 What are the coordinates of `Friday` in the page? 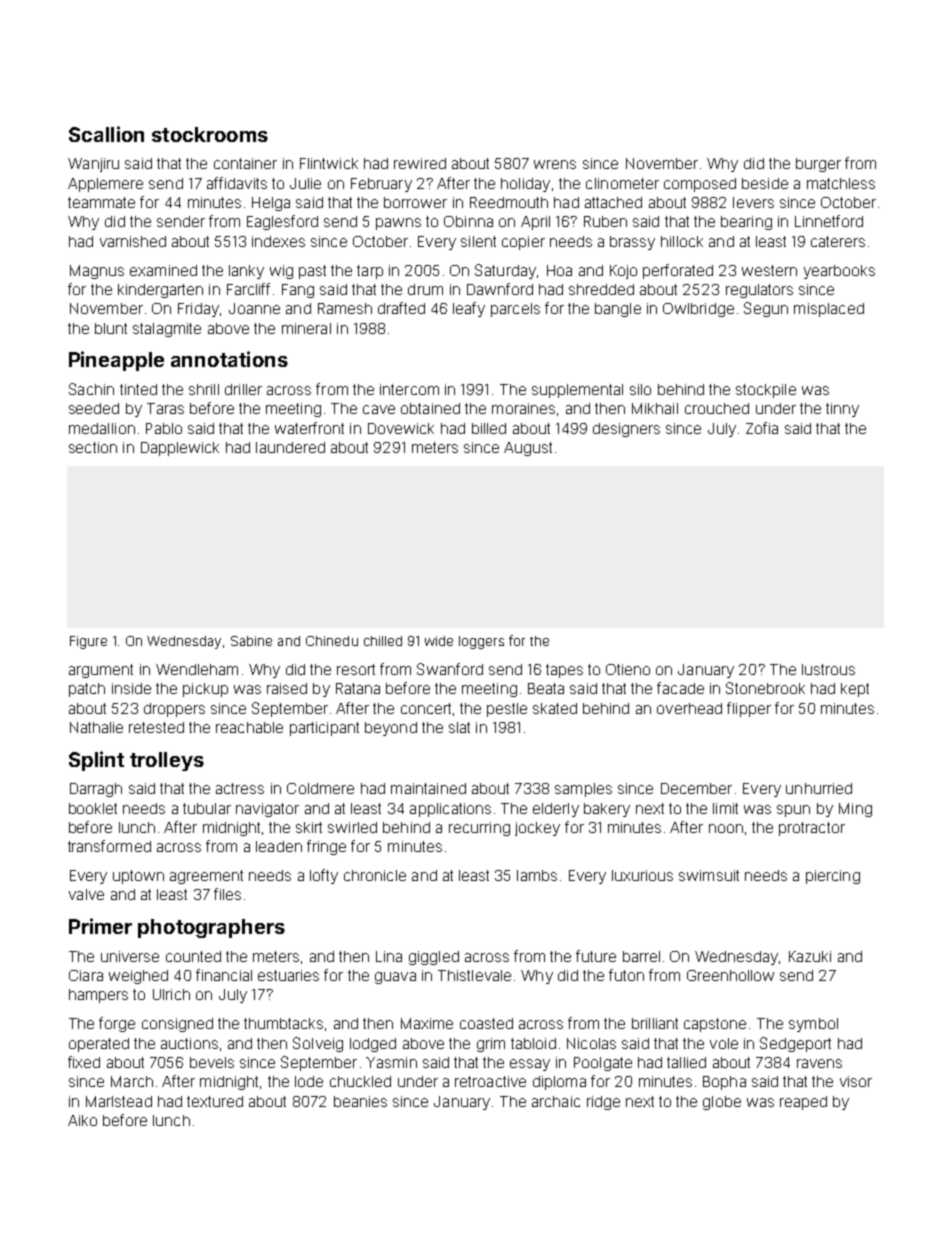 It's located at (198, 310).
